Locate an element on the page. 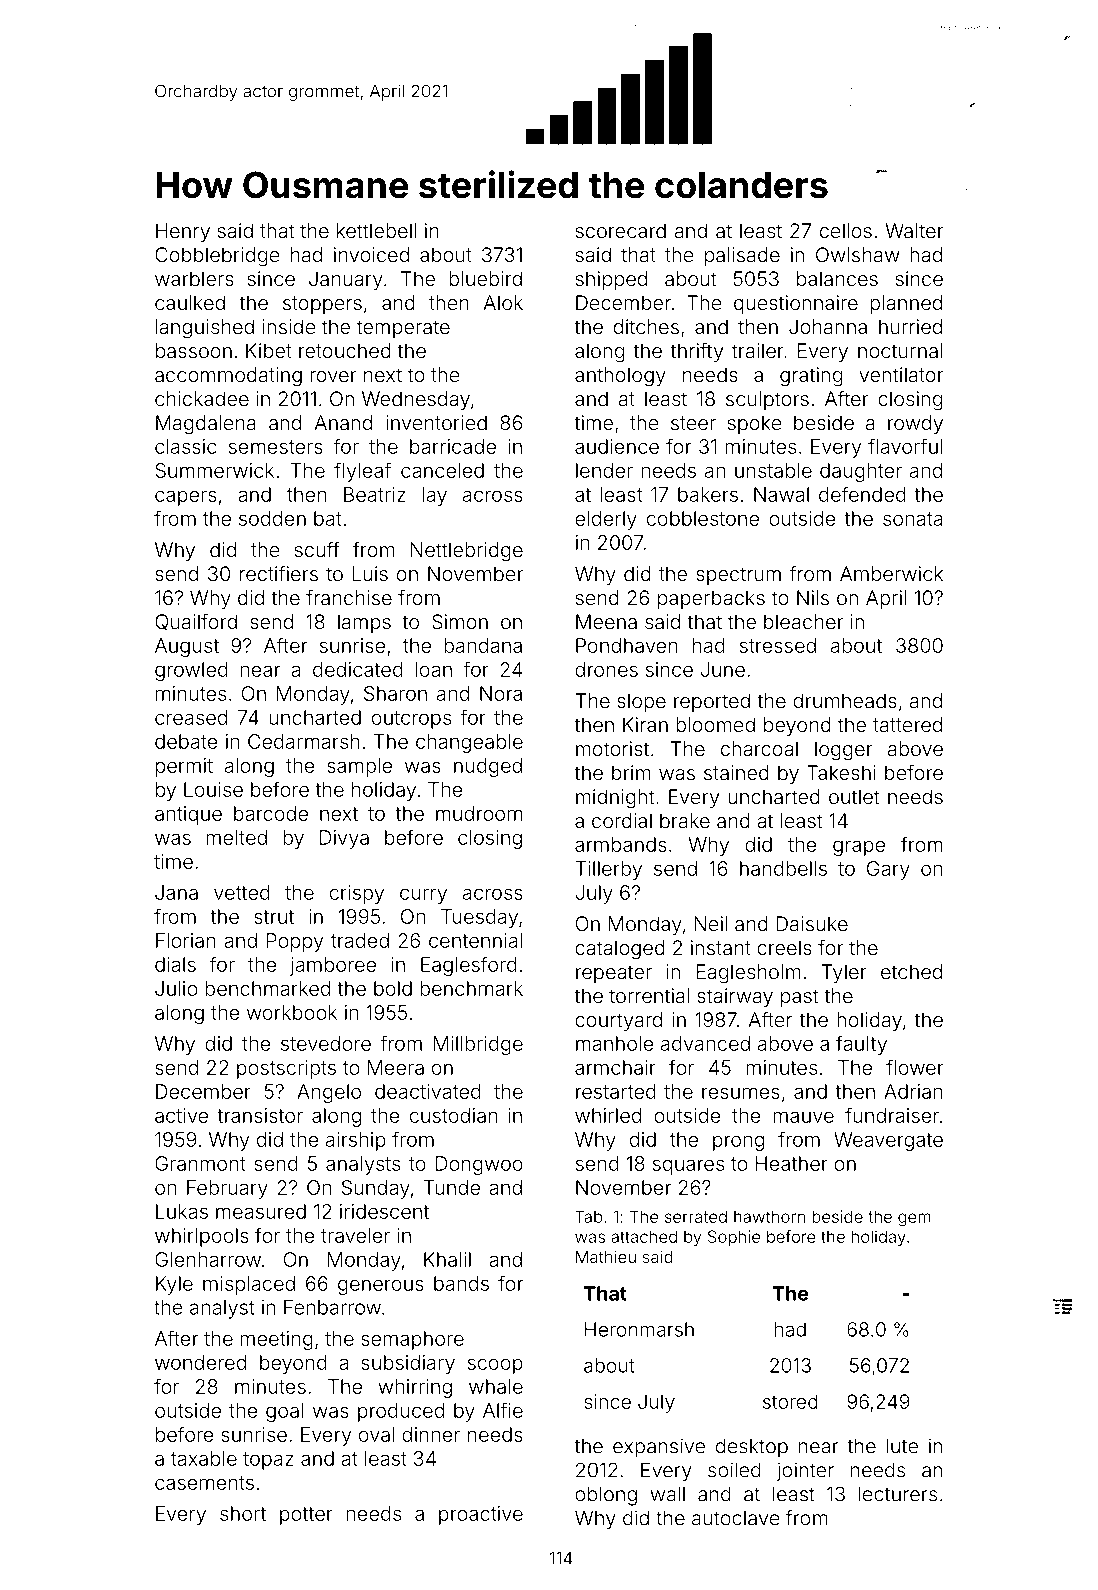 This image has height=1590, width=1098. prong is located at coordinates (738, 1143).
